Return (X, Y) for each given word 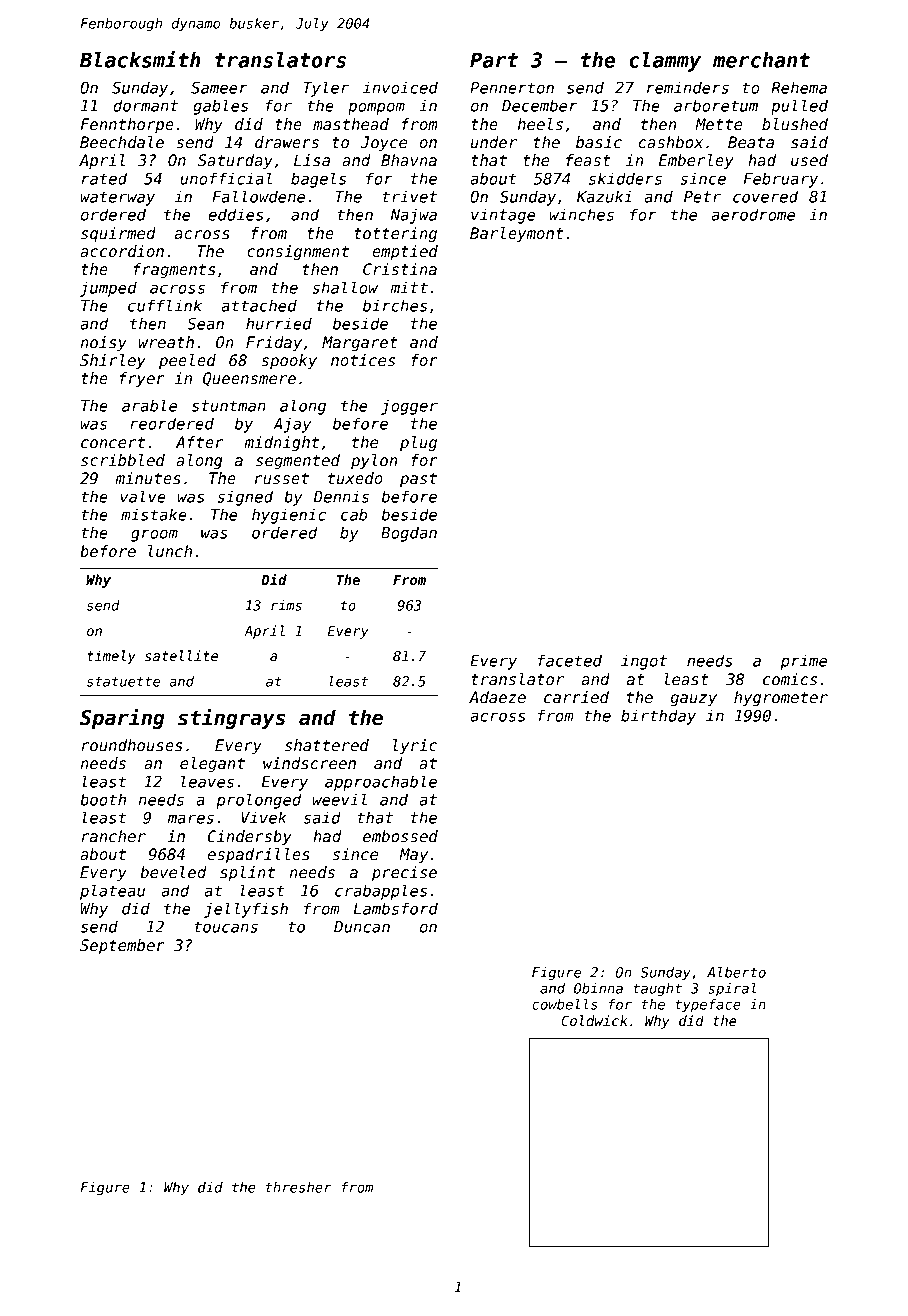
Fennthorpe (127, 125)
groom (154, 535)
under (494, 142)
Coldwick (594, 1020)
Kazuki (604, 196)
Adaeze (497, 697)
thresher (299, 1187)
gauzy (693, 700)
